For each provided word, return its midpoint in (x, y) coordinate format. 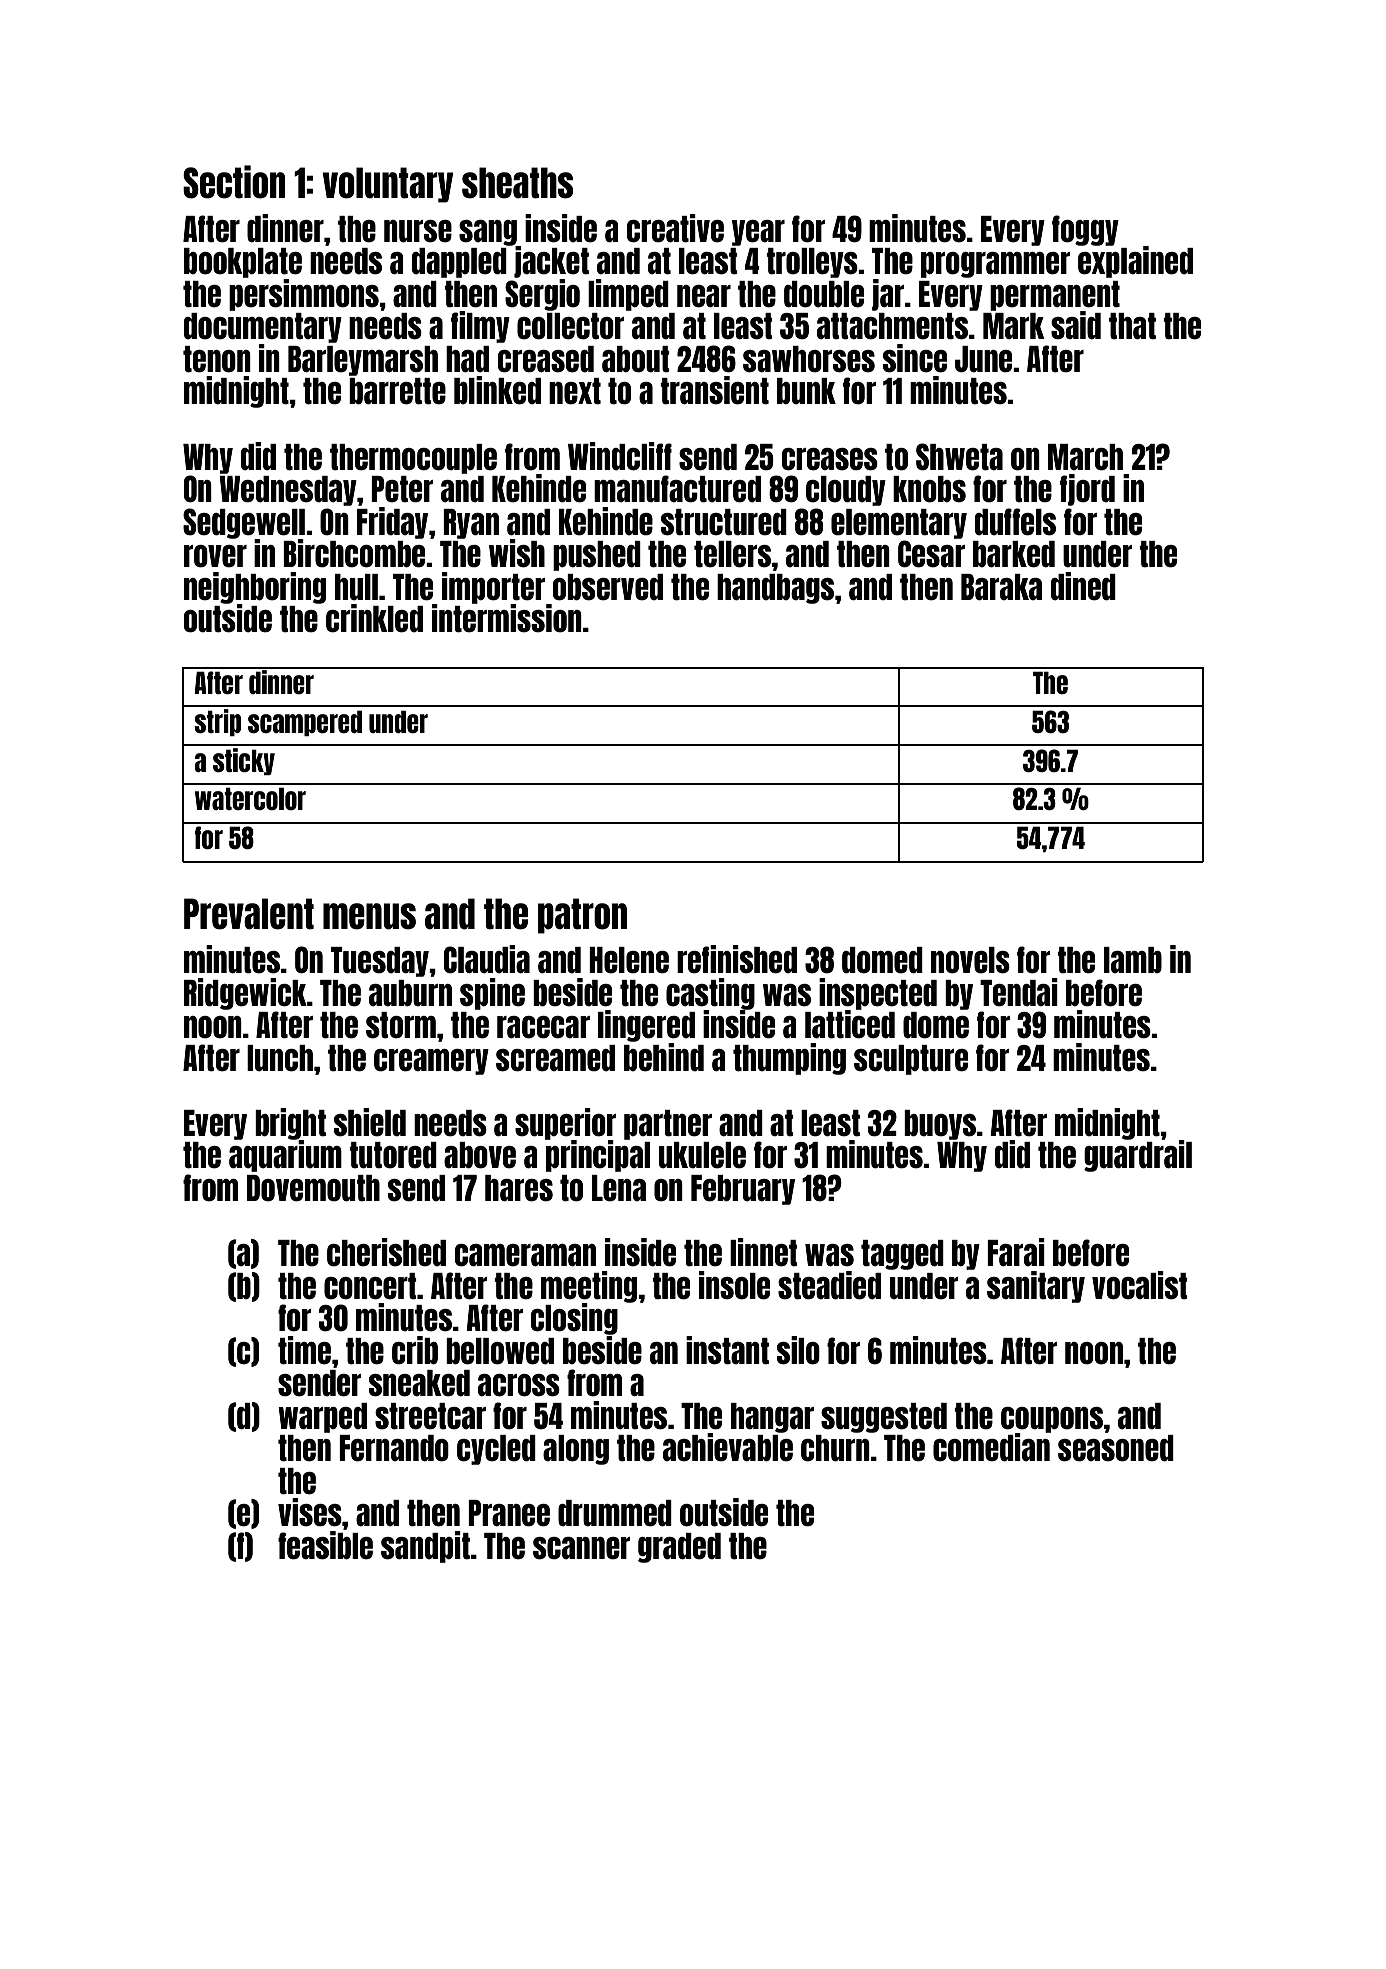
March (1085, 457)
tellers (732, 554)
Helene (629, 960)
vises (310, 1512)
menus (369, 916)
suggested (884, 1418)
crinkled (374, 618)
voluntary (388, 185)
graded (679, 1548)
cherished (386, 1252)
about (636, 359)
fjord (1087, 490)
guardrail (1138, 1156)
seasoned (1116, 1448)
